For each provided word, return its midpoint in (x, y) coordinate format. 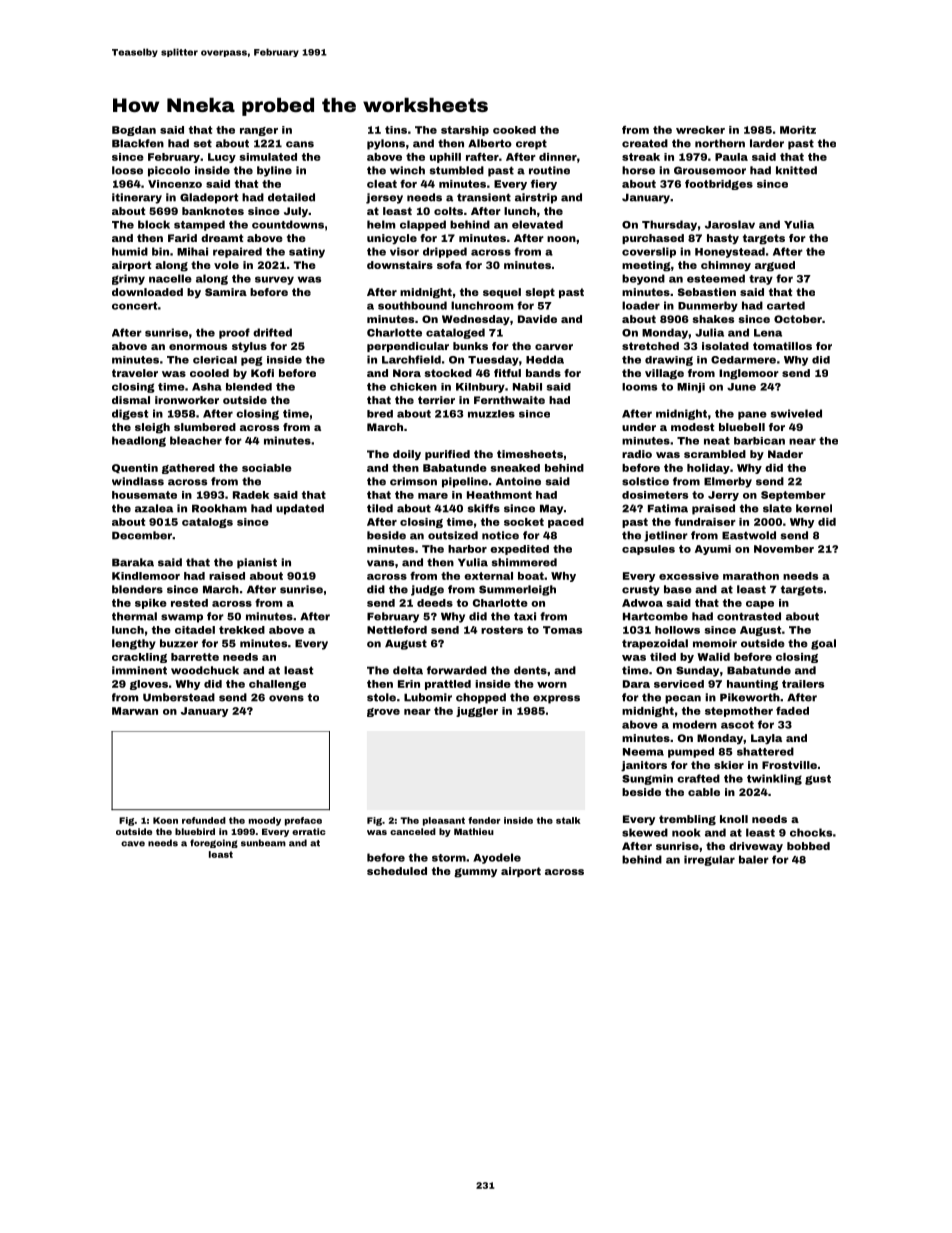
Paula (731, 157)
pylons (386, 144)
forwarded (457, 670)
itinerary (137, 198)
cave (133, 844)
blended (249, 387)
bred (380, 414)
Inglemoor (749, 374)
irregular (709, 860)
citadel (195, 630)
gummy (475, 873)
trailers (803, 684)
